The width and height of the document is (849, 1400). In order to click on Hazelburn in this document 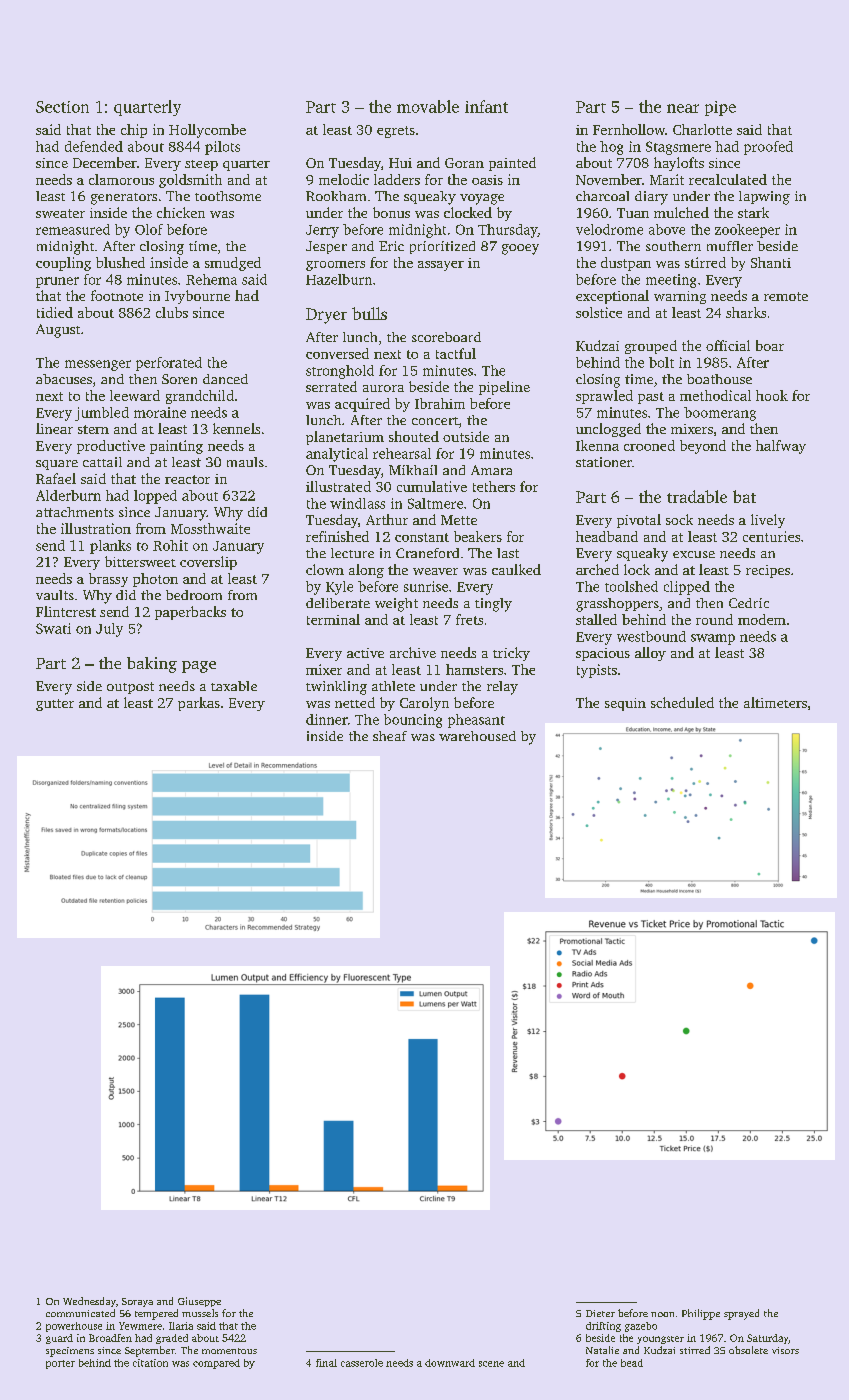, I will do `click(339, 279)`.
